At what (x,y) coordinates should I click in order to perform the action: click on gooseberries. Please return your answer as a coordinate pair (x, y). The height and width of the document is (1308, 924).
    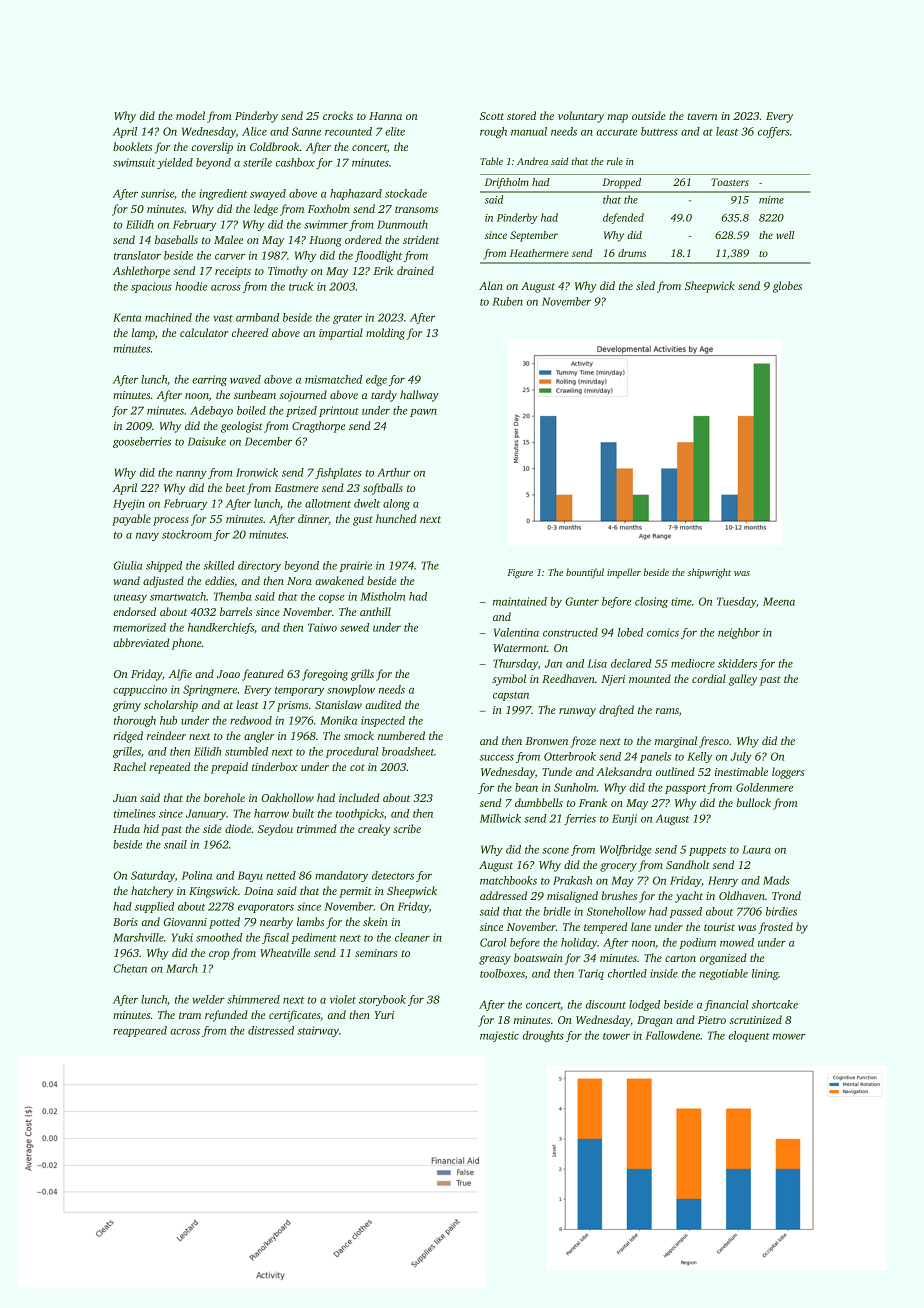
    Looking at the image, I should click on (142, 442).
